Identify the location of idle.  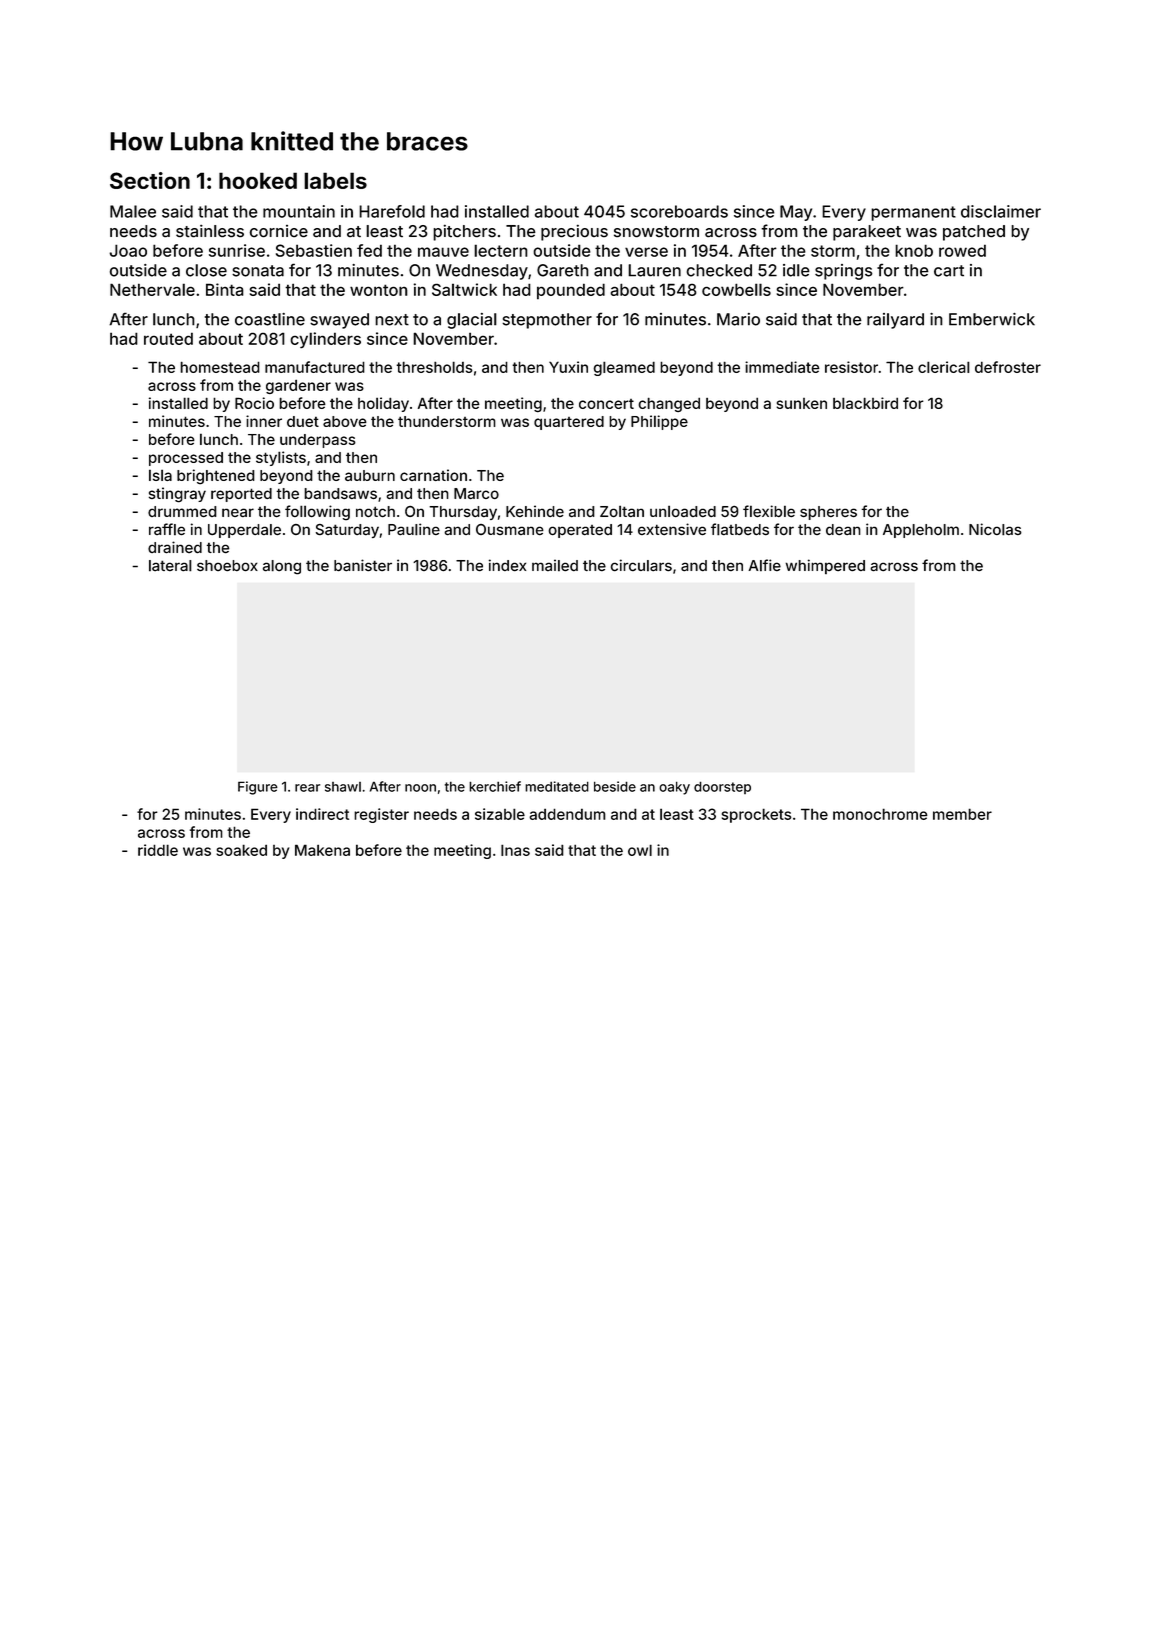
(796, 270).
